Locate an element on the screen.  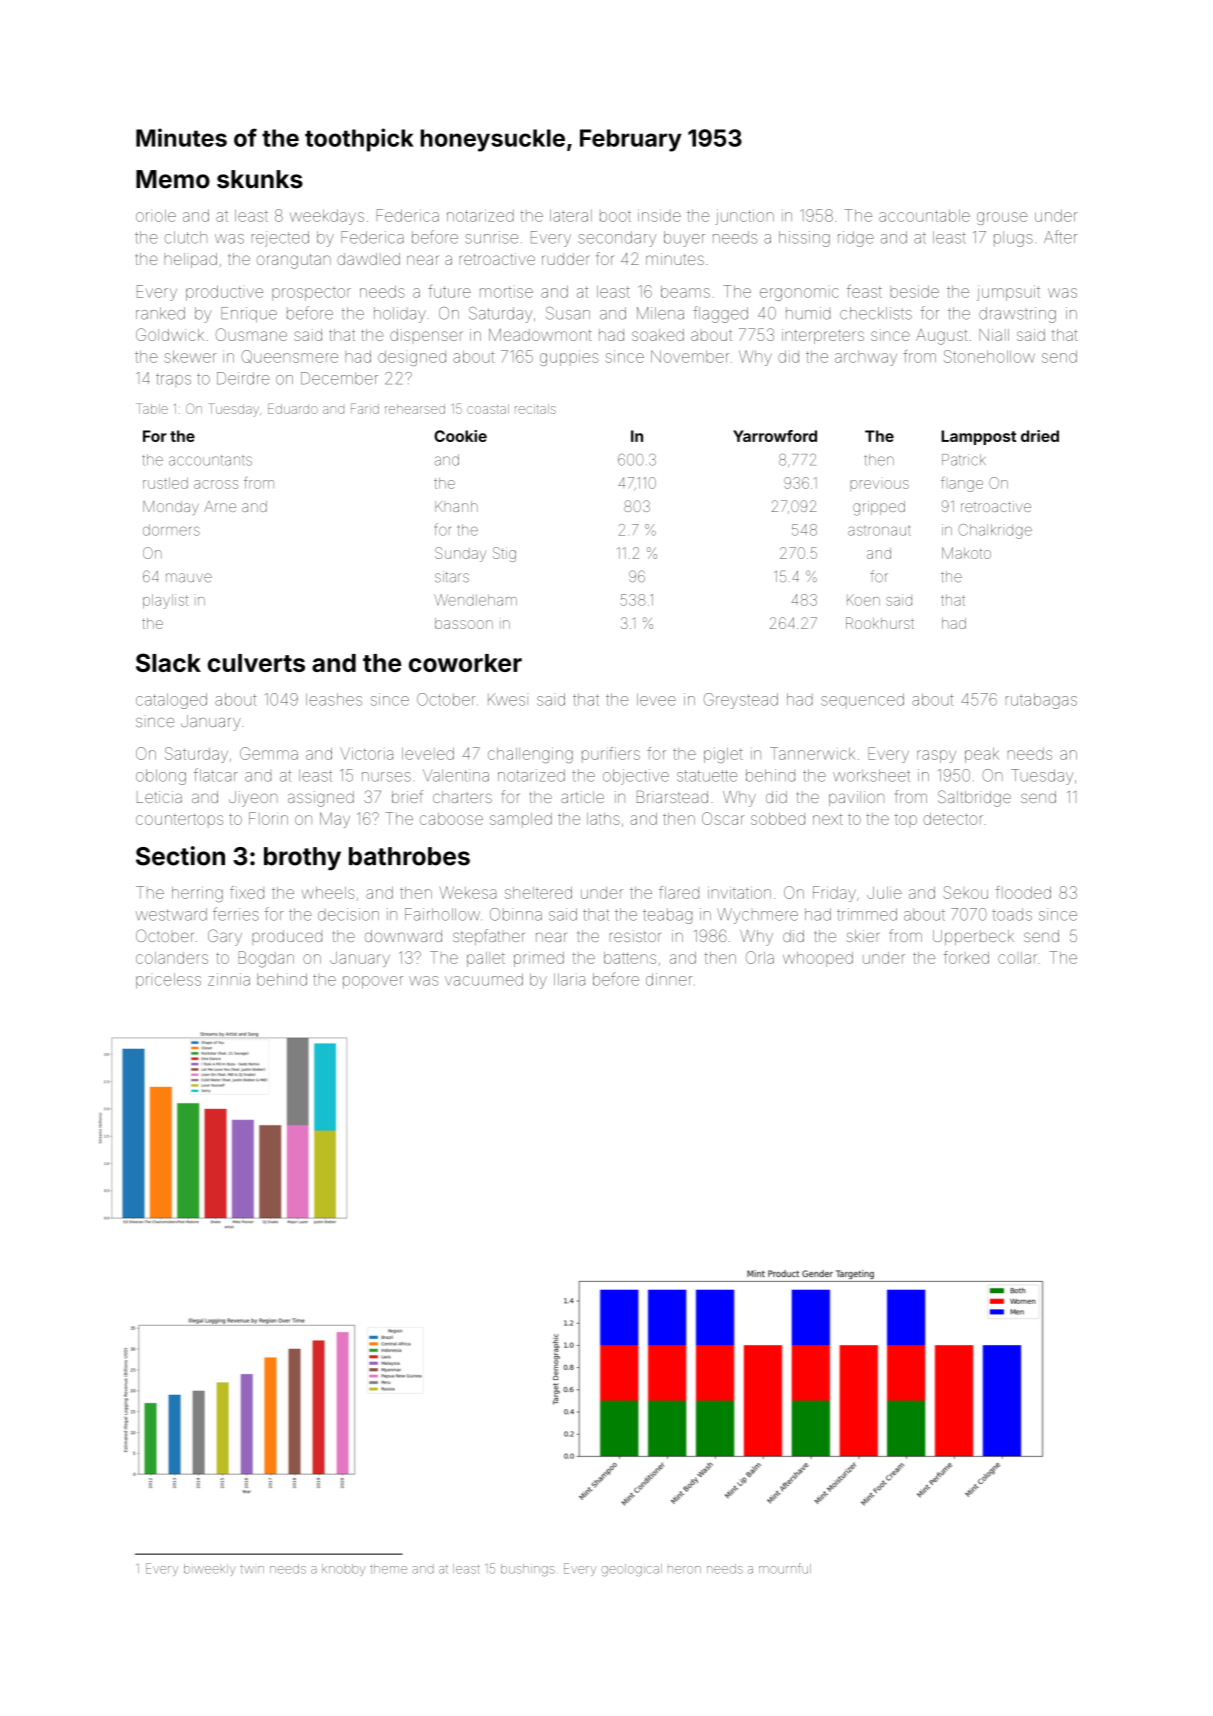
Memo is located at coordinates (173, 179).
